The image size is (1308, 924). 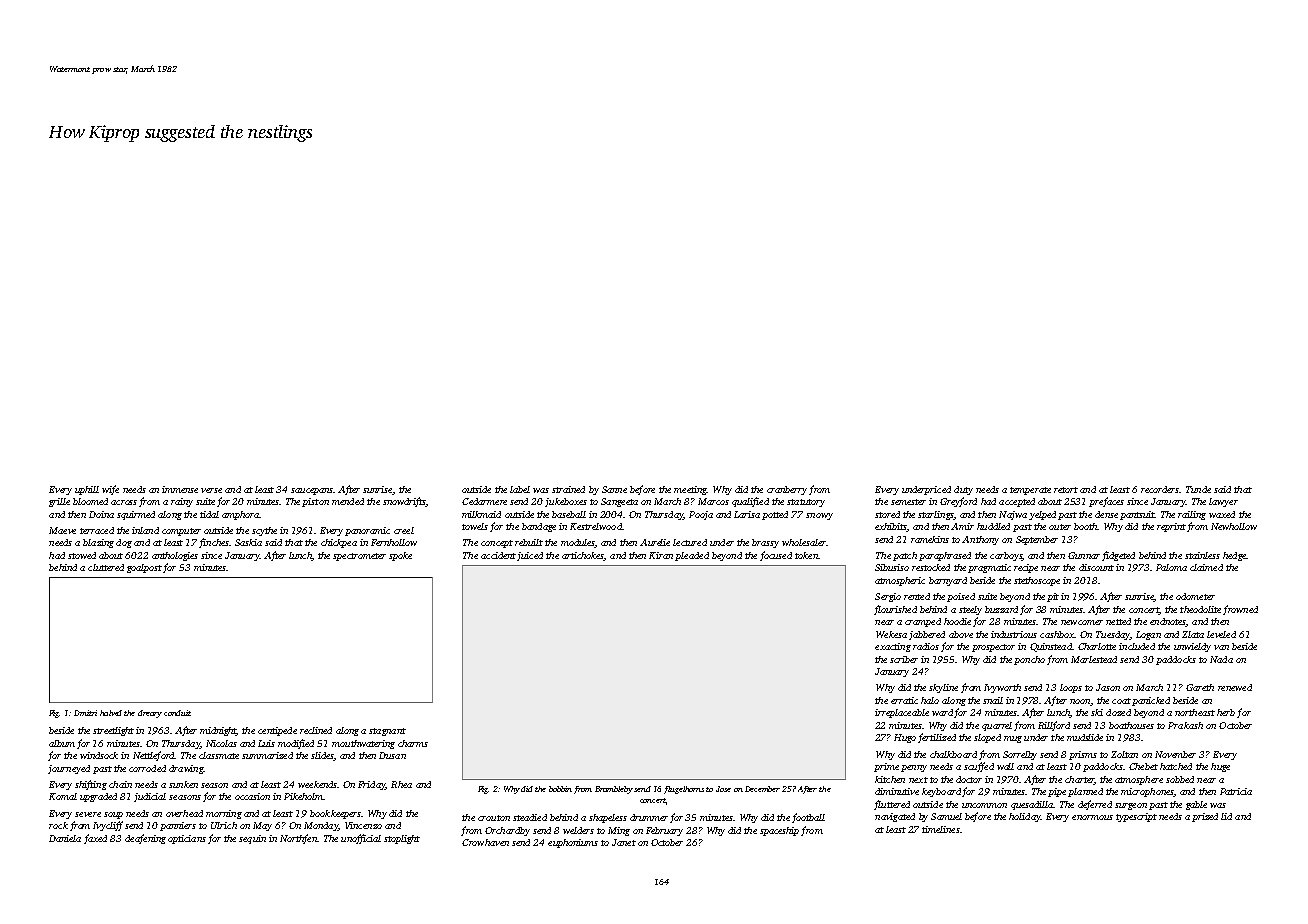 I want to click on Northfen, so click(x=298, y=839).
